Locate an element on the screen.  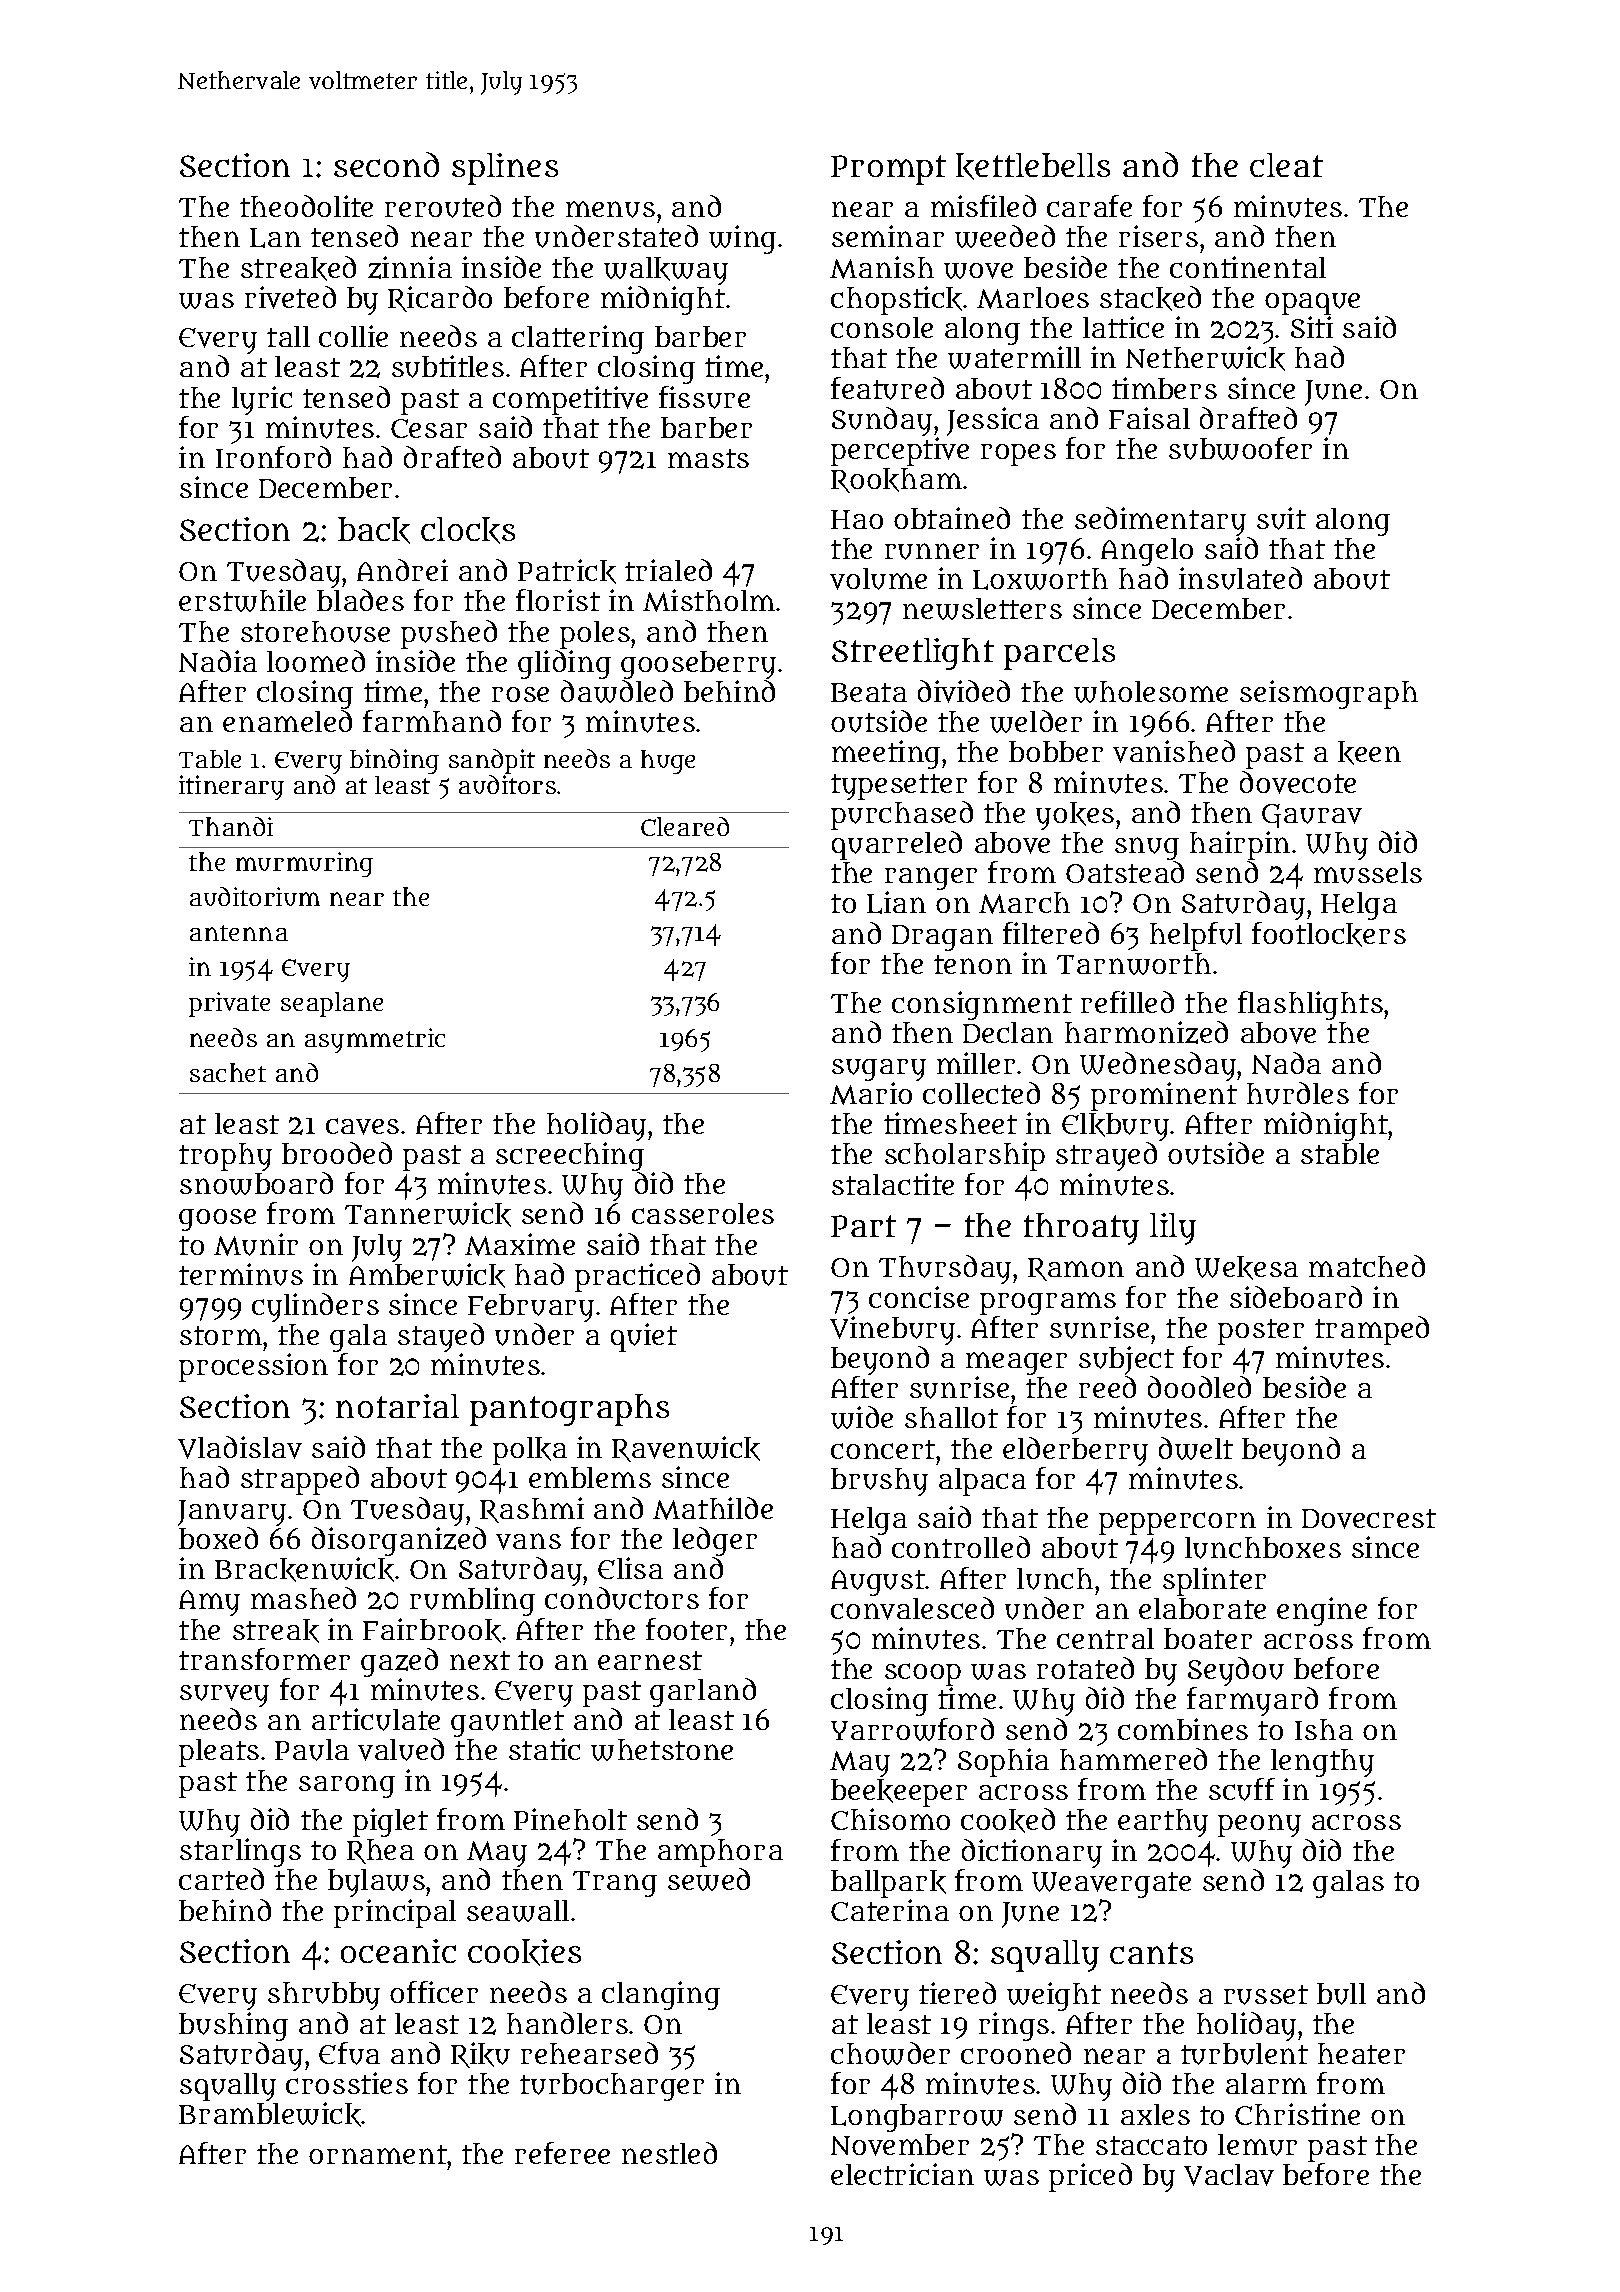
auditorium is located at coordinates (255, 896).
